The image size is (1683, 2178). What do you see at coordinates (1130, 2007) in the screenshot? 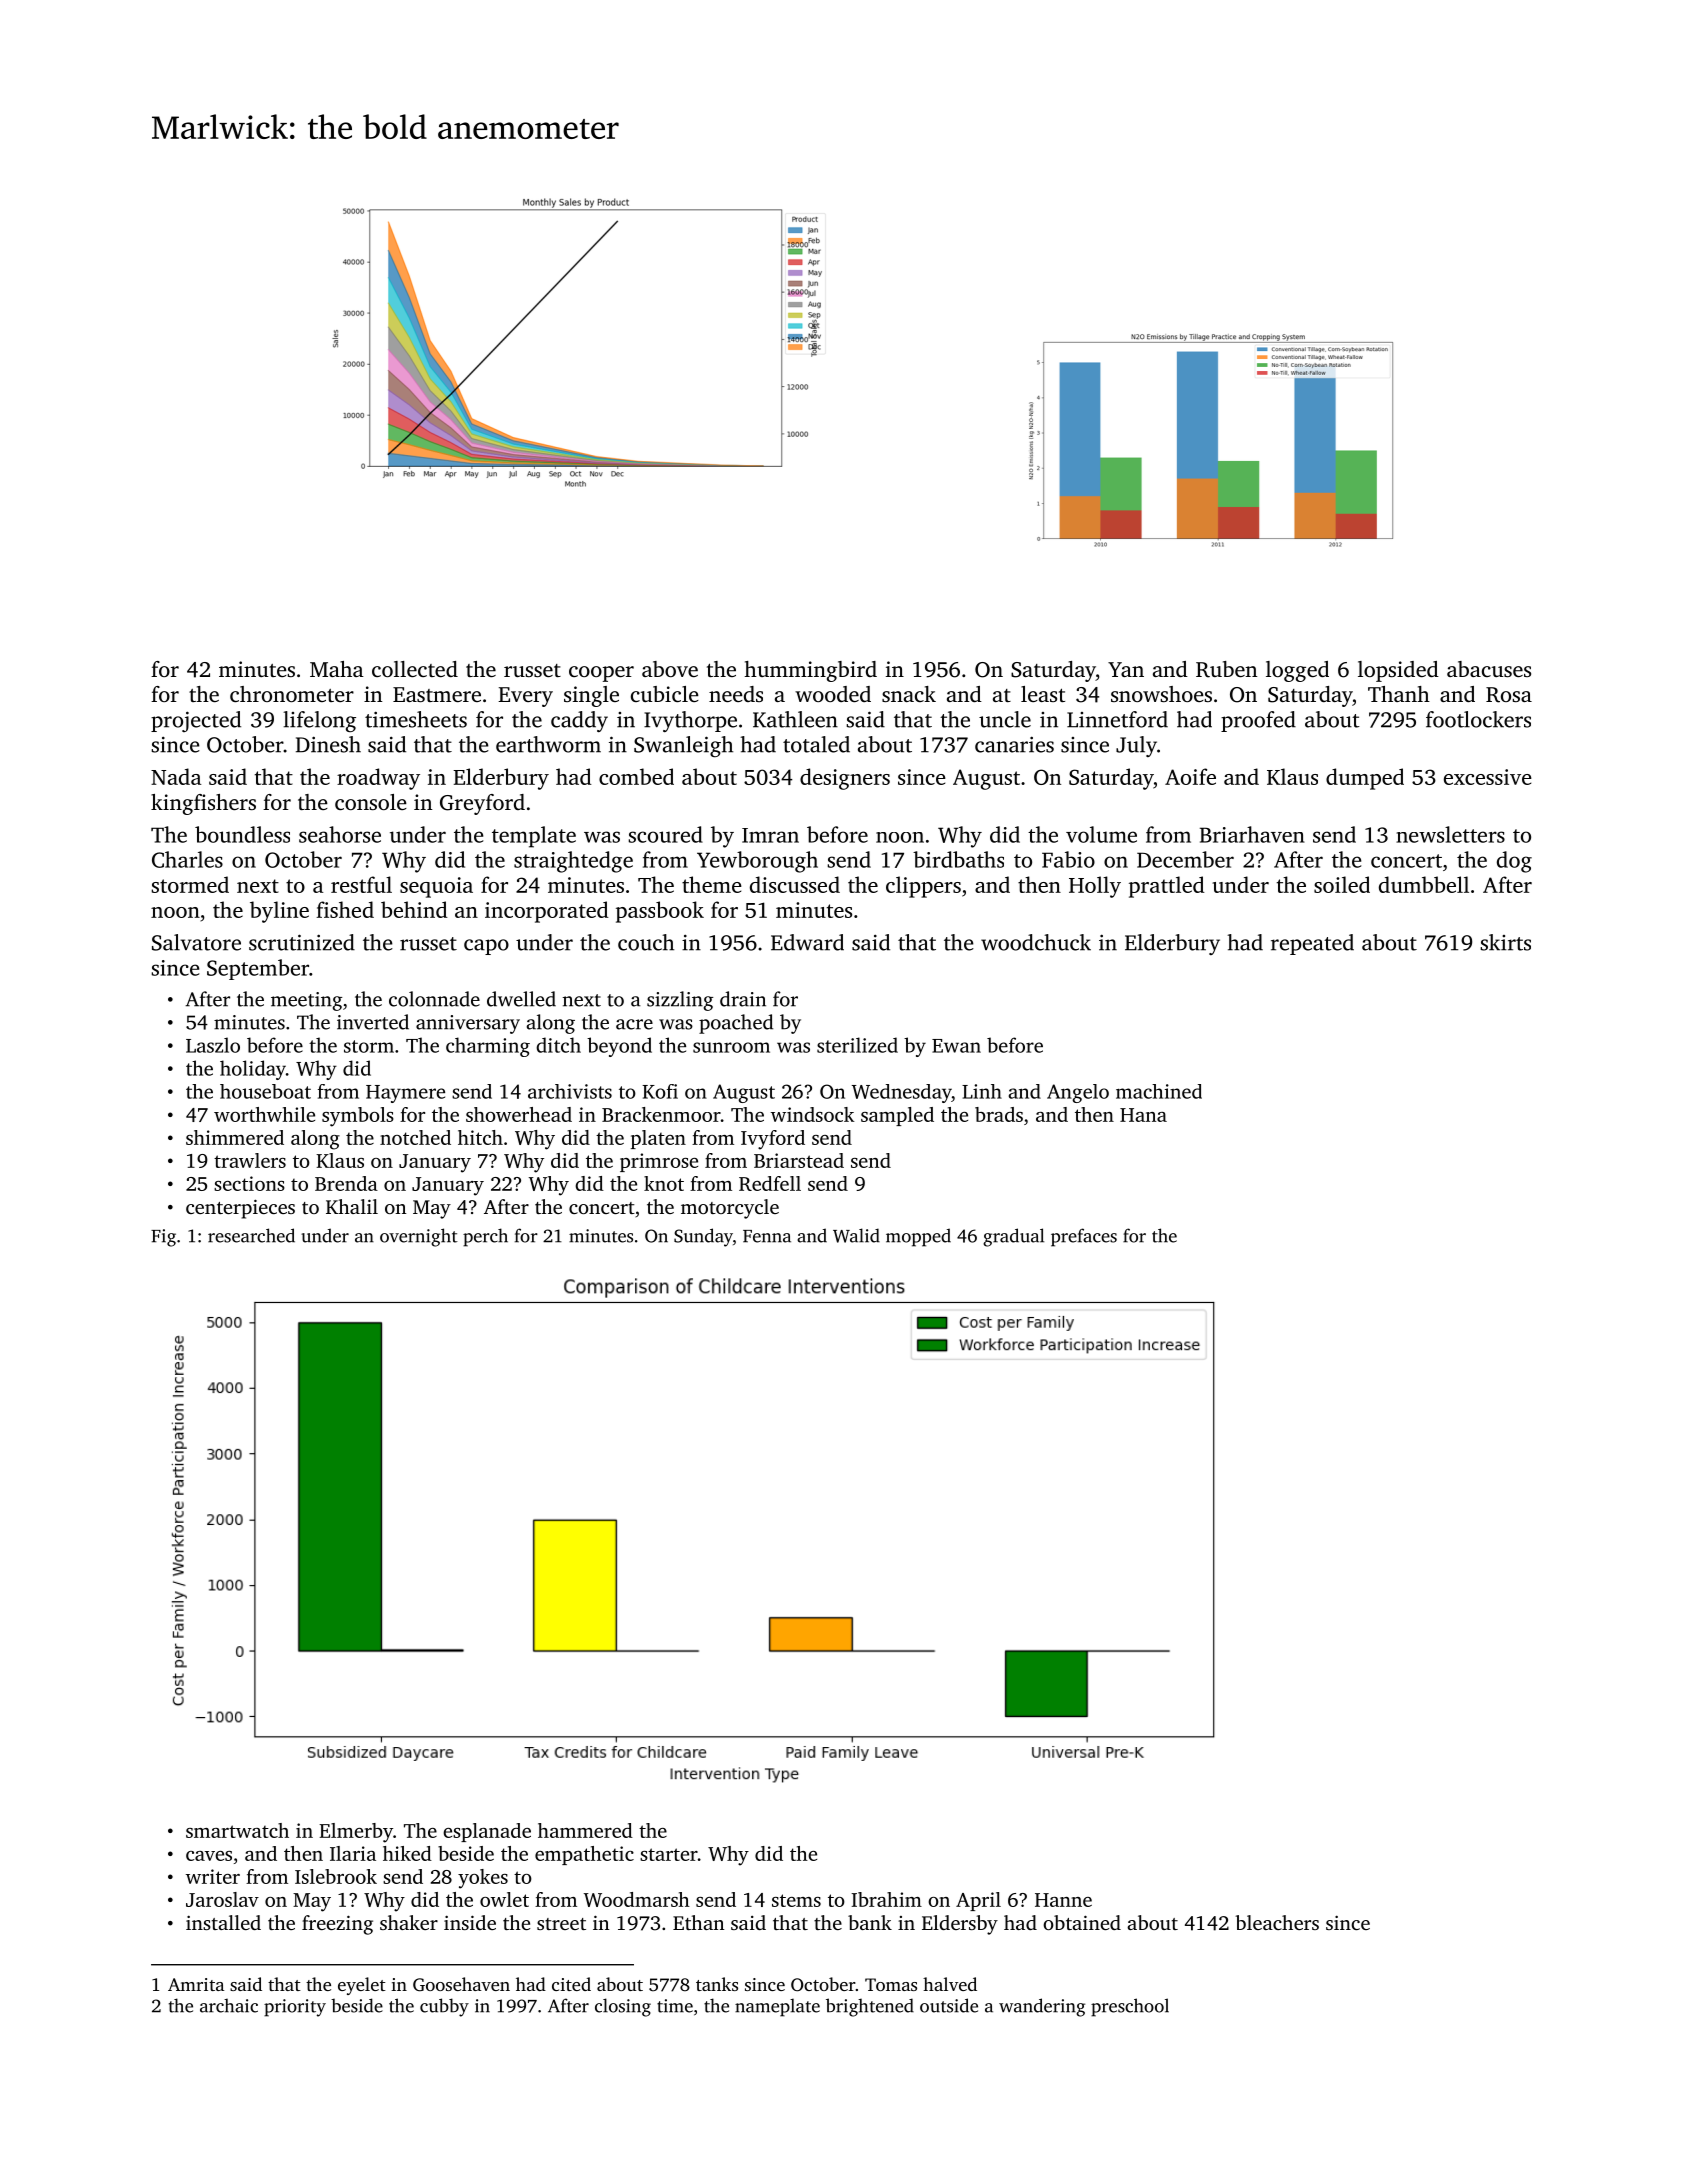
I see `preschool` at bounding box center [1130, 2007].
